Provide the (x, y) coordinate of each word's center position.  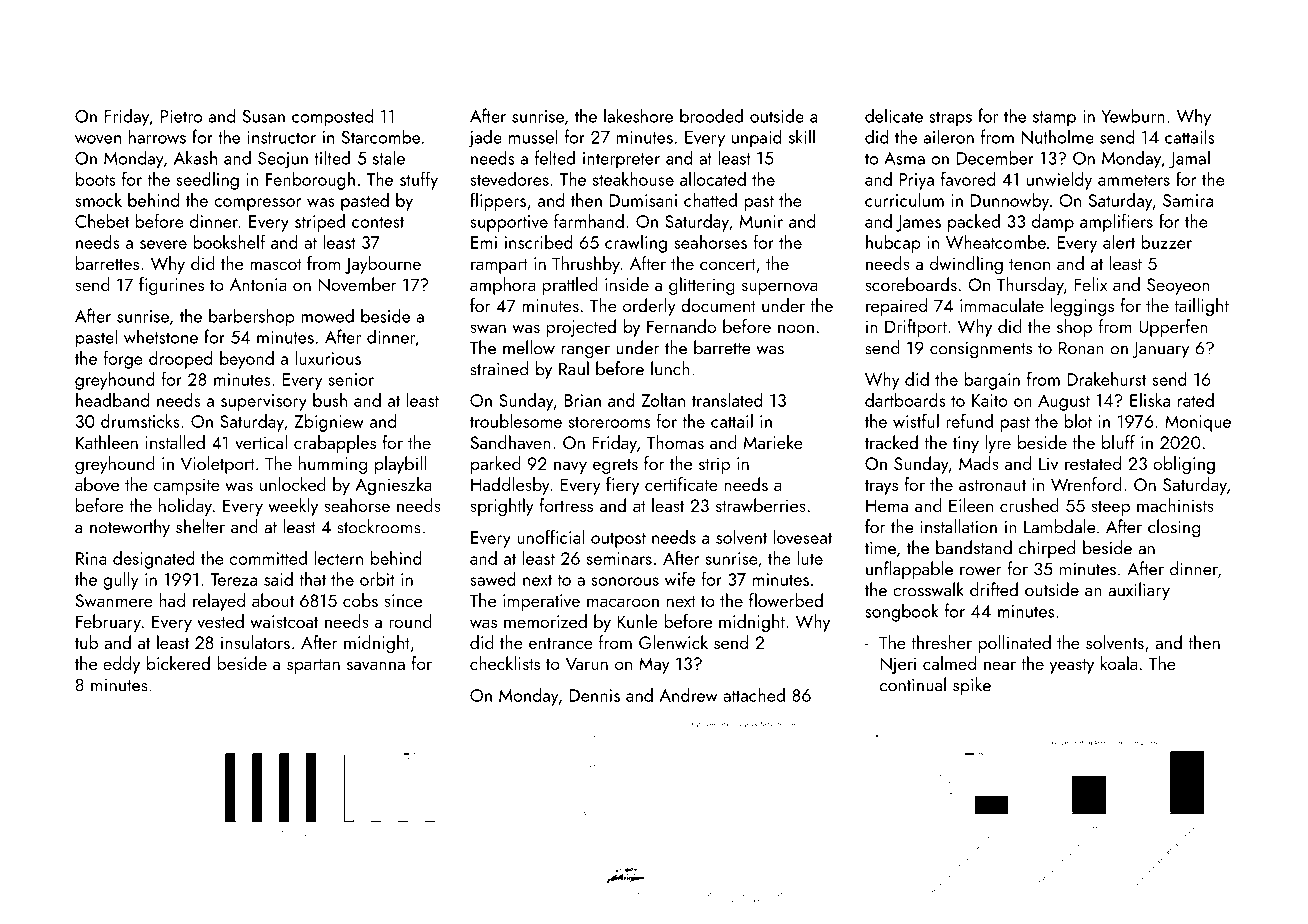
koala (1119, 663)
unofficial (550, 536)
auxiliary (1139, 591)
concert (728, 264)
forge (123, 359)
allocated (713, 179)
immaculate (1002, 305)
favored (968, 178)
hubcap (893, 244)
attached (754, 695)
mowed (327, 315)
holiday (185, 507)
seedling (207, 181)
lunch (670, 368)
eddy (121, 665)
